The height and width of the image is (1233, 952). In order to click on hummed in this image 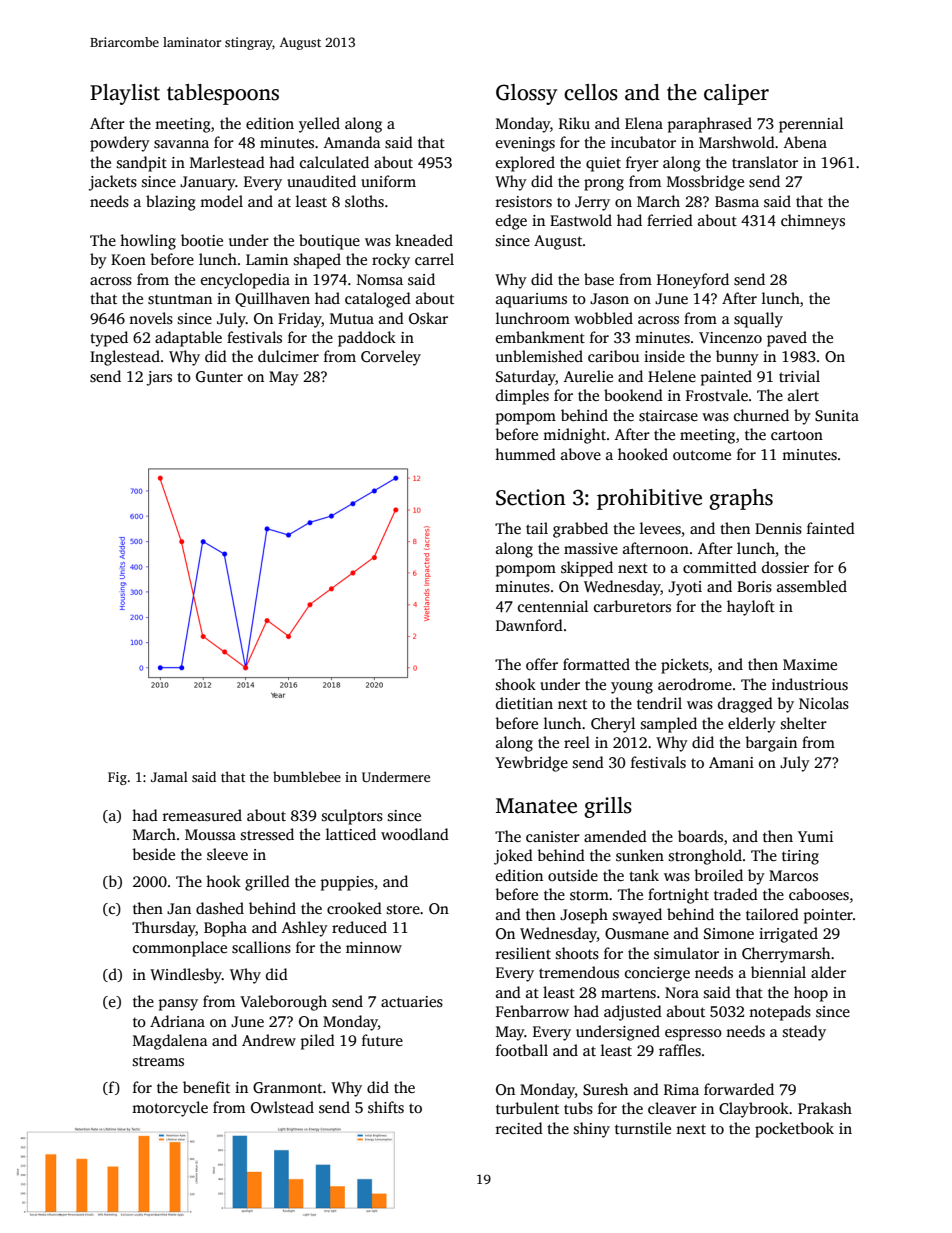, I will do `click(525, 454)`.
